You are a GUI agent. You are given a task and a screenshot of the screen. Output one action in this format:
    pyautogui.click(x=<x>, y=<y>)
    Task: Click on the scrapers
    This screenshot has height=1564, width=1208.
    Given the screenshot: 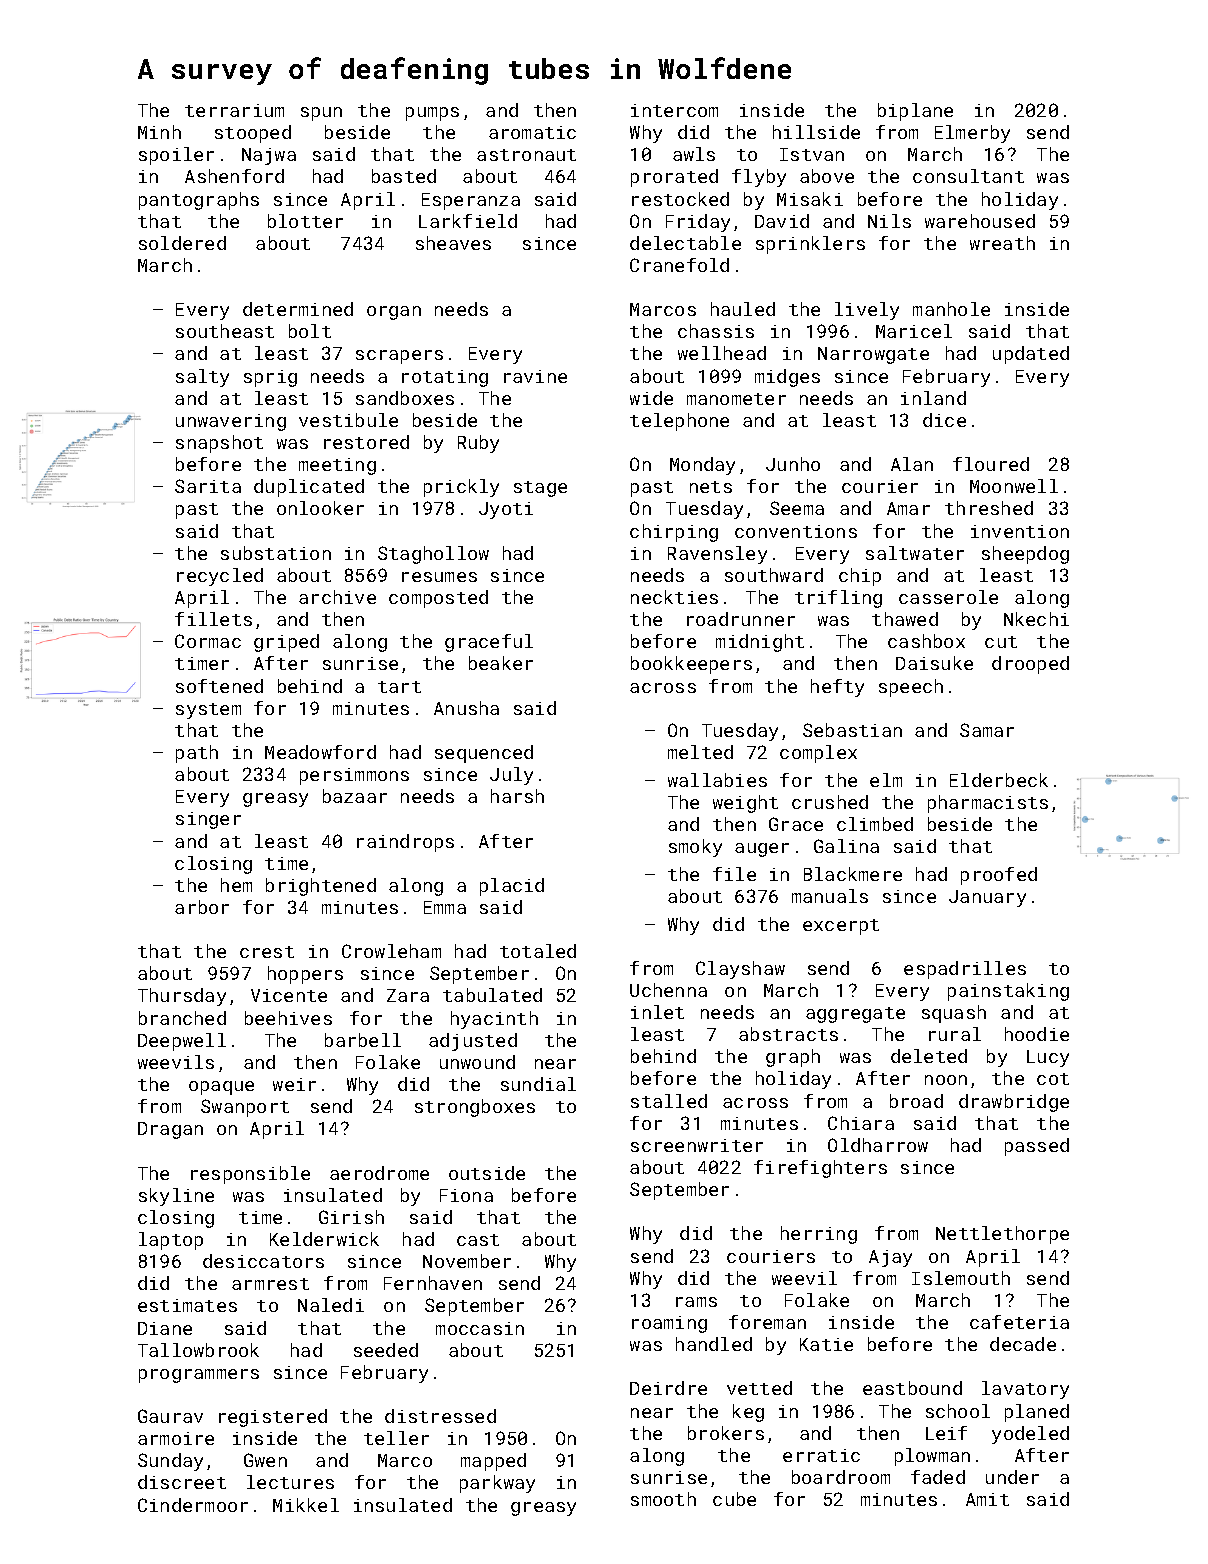 What is the action you would take?
    pyautogui.click(x=399, y=357)
